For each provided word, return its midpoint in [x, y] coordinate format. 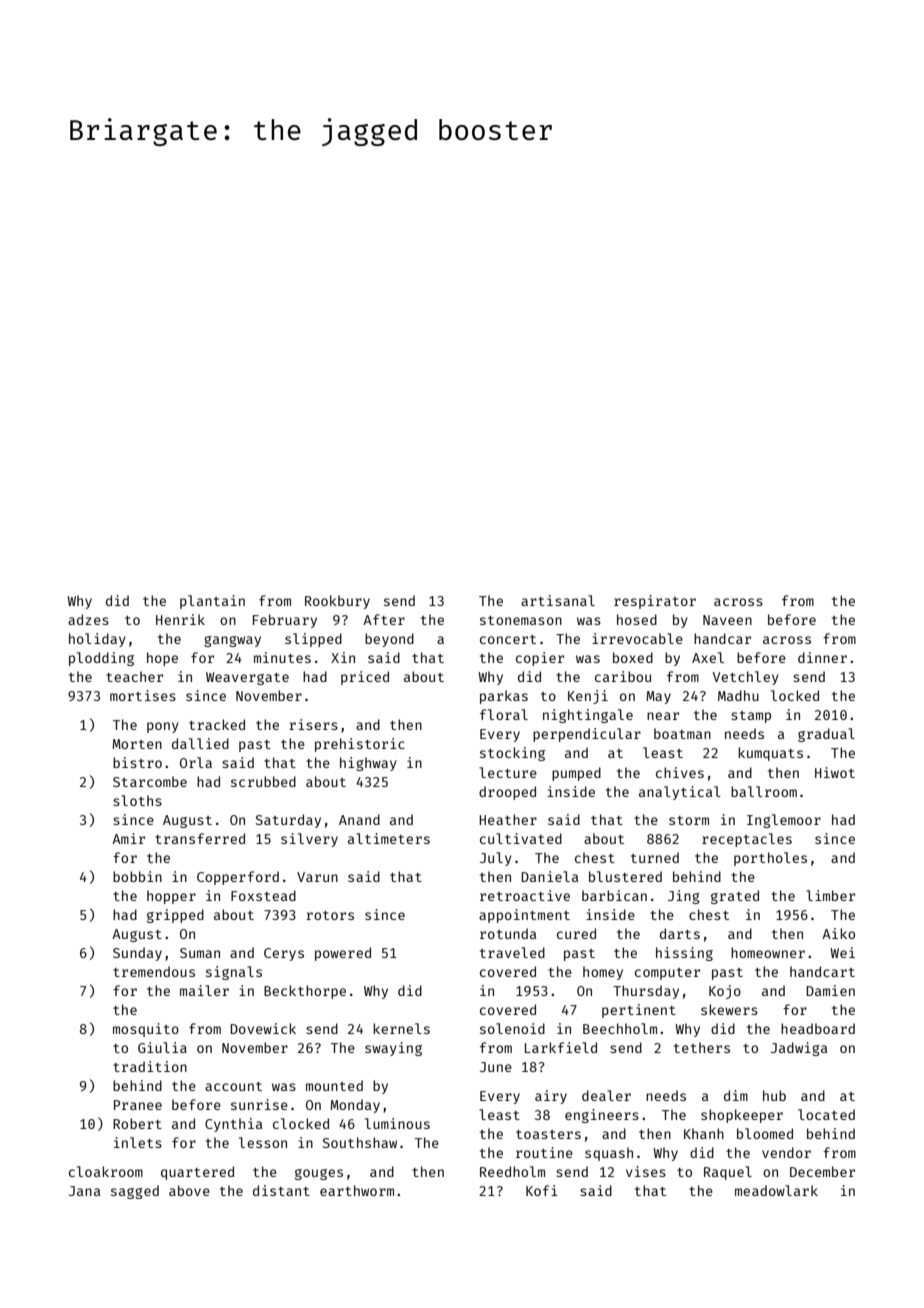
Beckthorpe [305, 992]
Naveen [727, 620]
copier [540, 659]
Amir [128, 838]
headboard [818, 1028]
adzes [88, 619]
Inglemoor [784, 821]
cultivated [521, 838]
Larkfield [561, 1047]
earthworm [357, 1190]
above [189, 1190]
